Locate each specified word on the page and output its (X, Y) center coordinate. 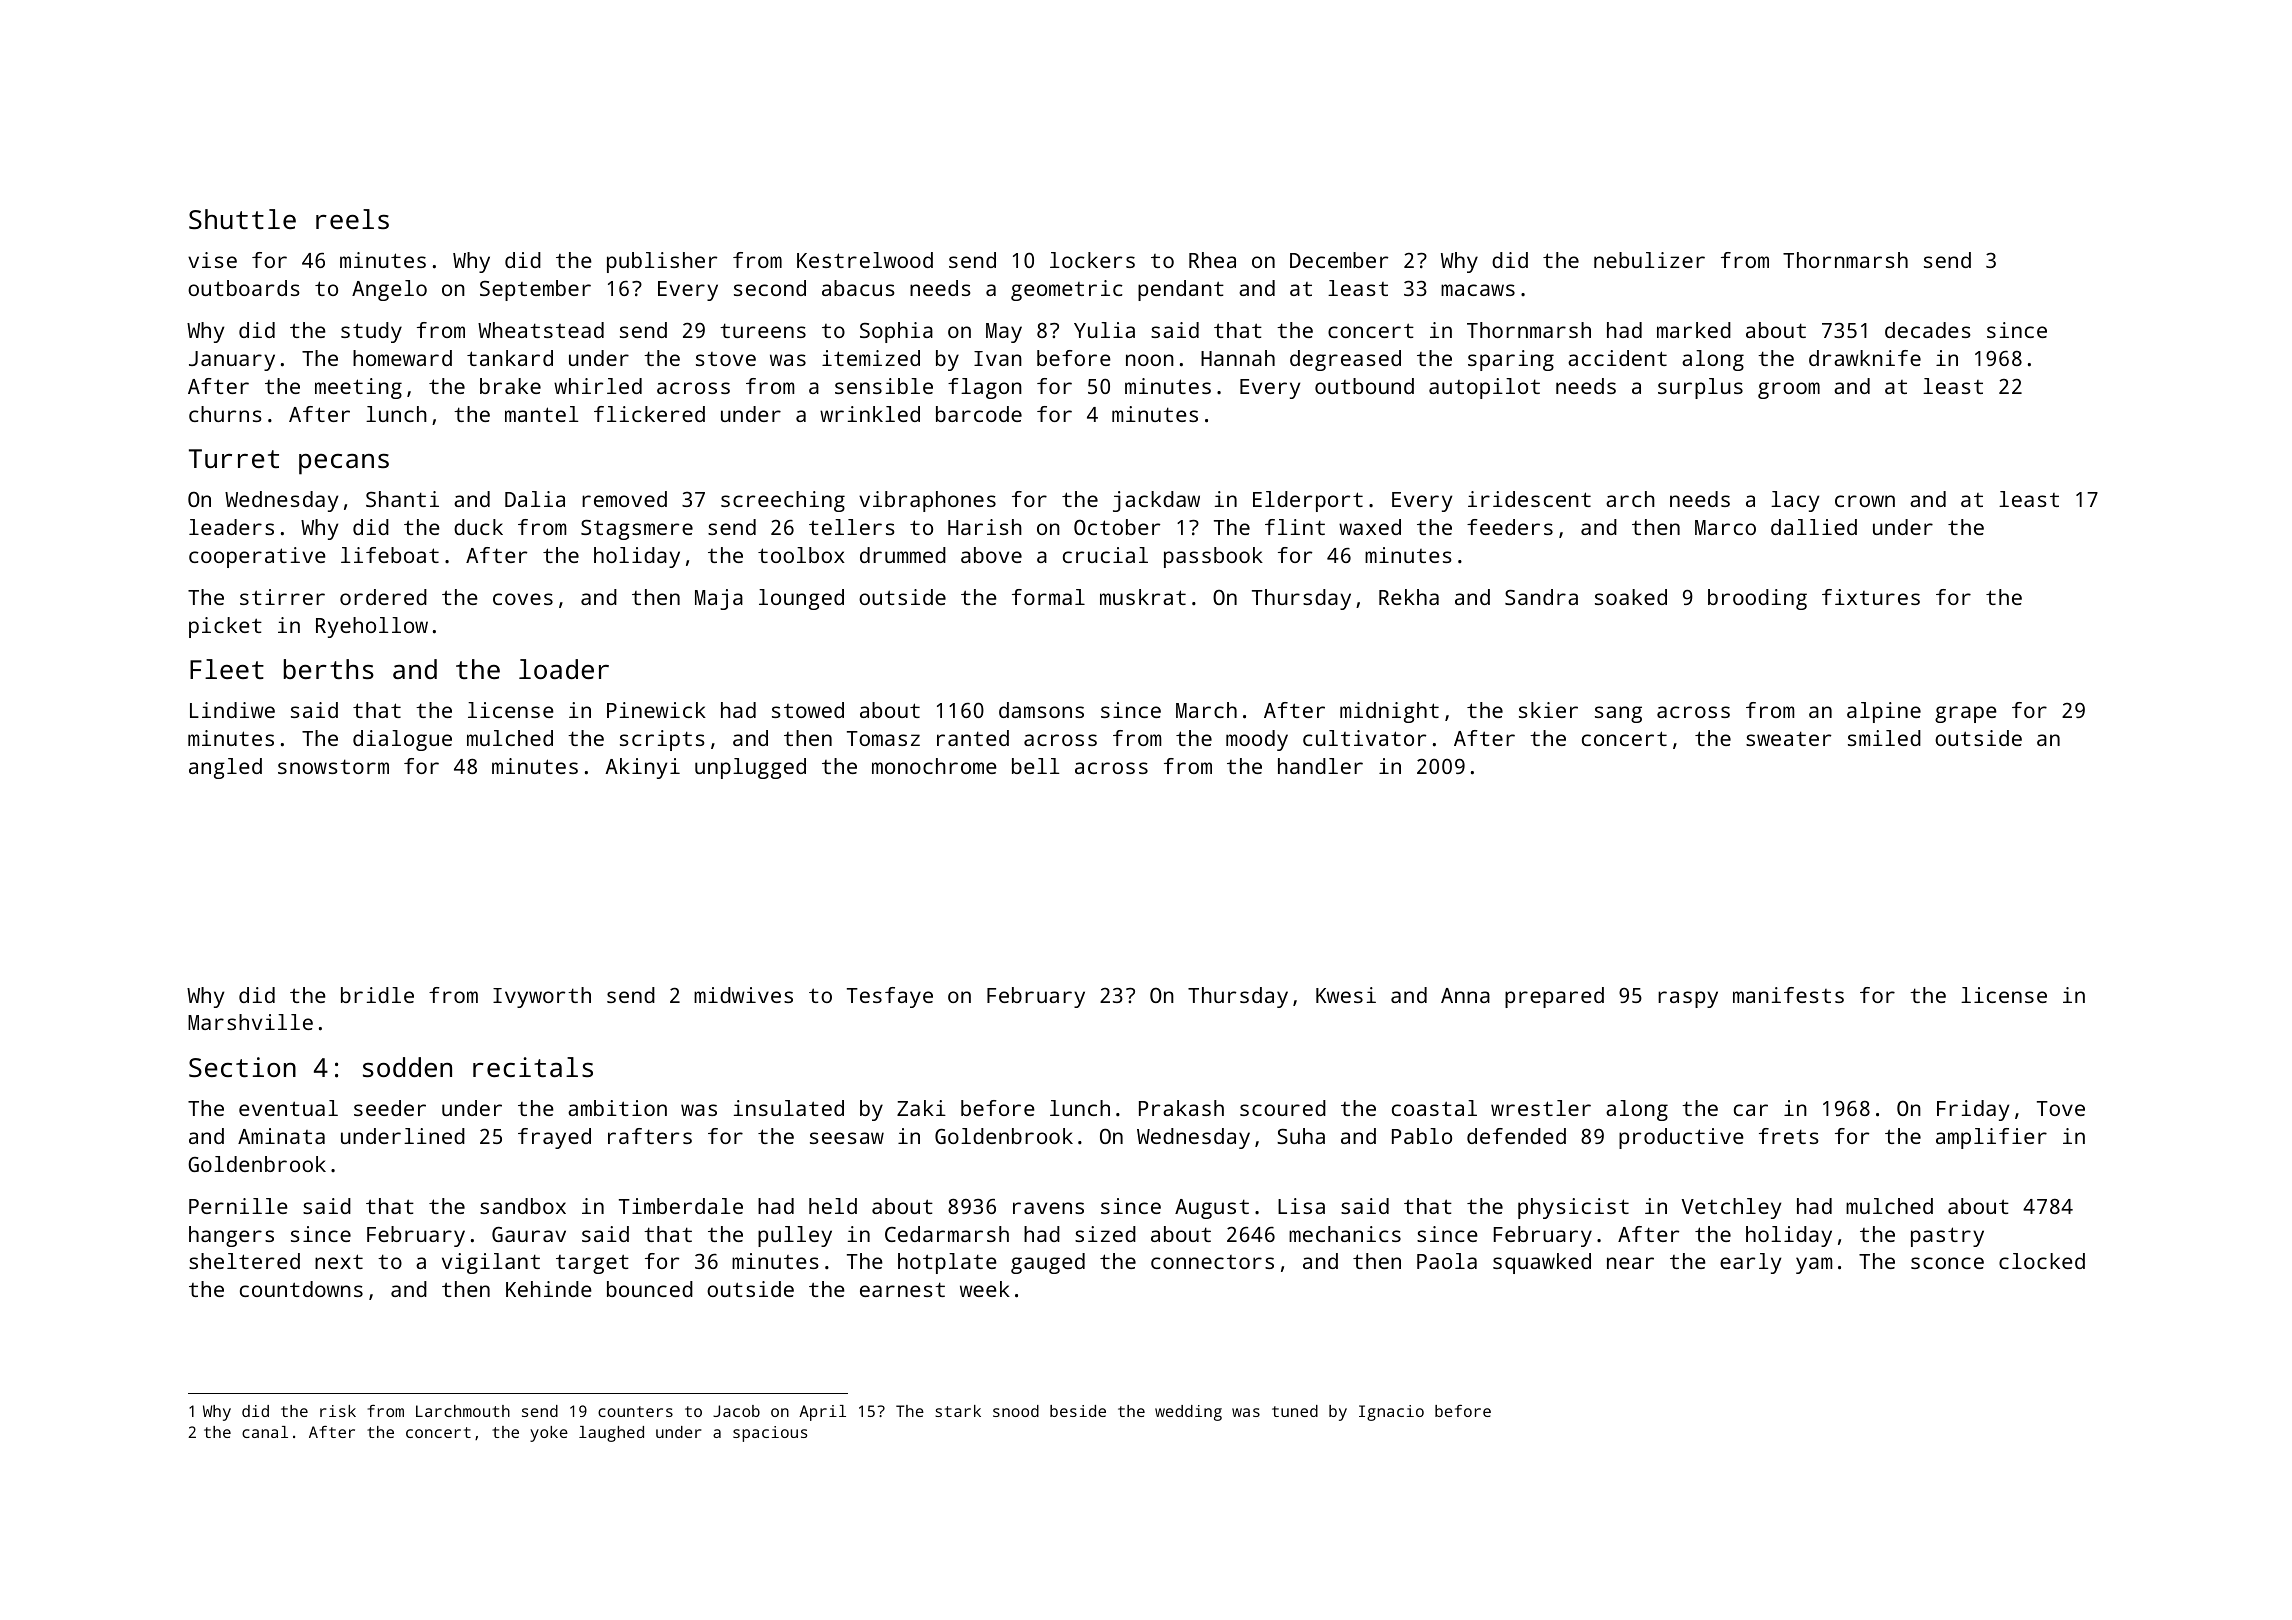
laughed (611, 1434)
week (985, 1289)
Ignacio (1391, 1413)
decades (1927, 330)
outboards (243, 288)
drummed (903, 555)
